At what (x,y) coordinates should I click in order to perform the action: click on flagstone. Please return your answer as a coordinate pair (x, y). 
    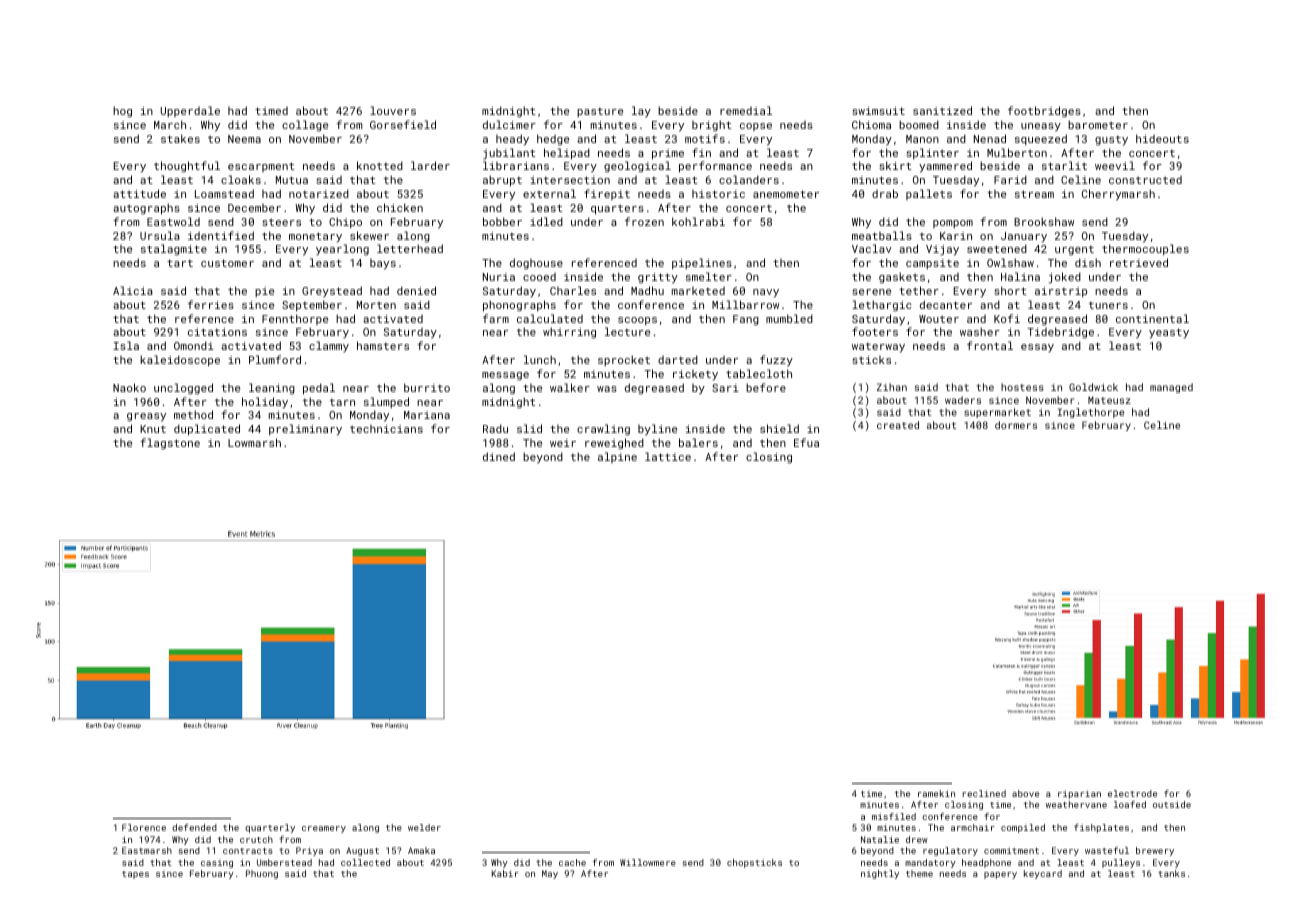
    Looking at the image, I should click on (170, 444).
